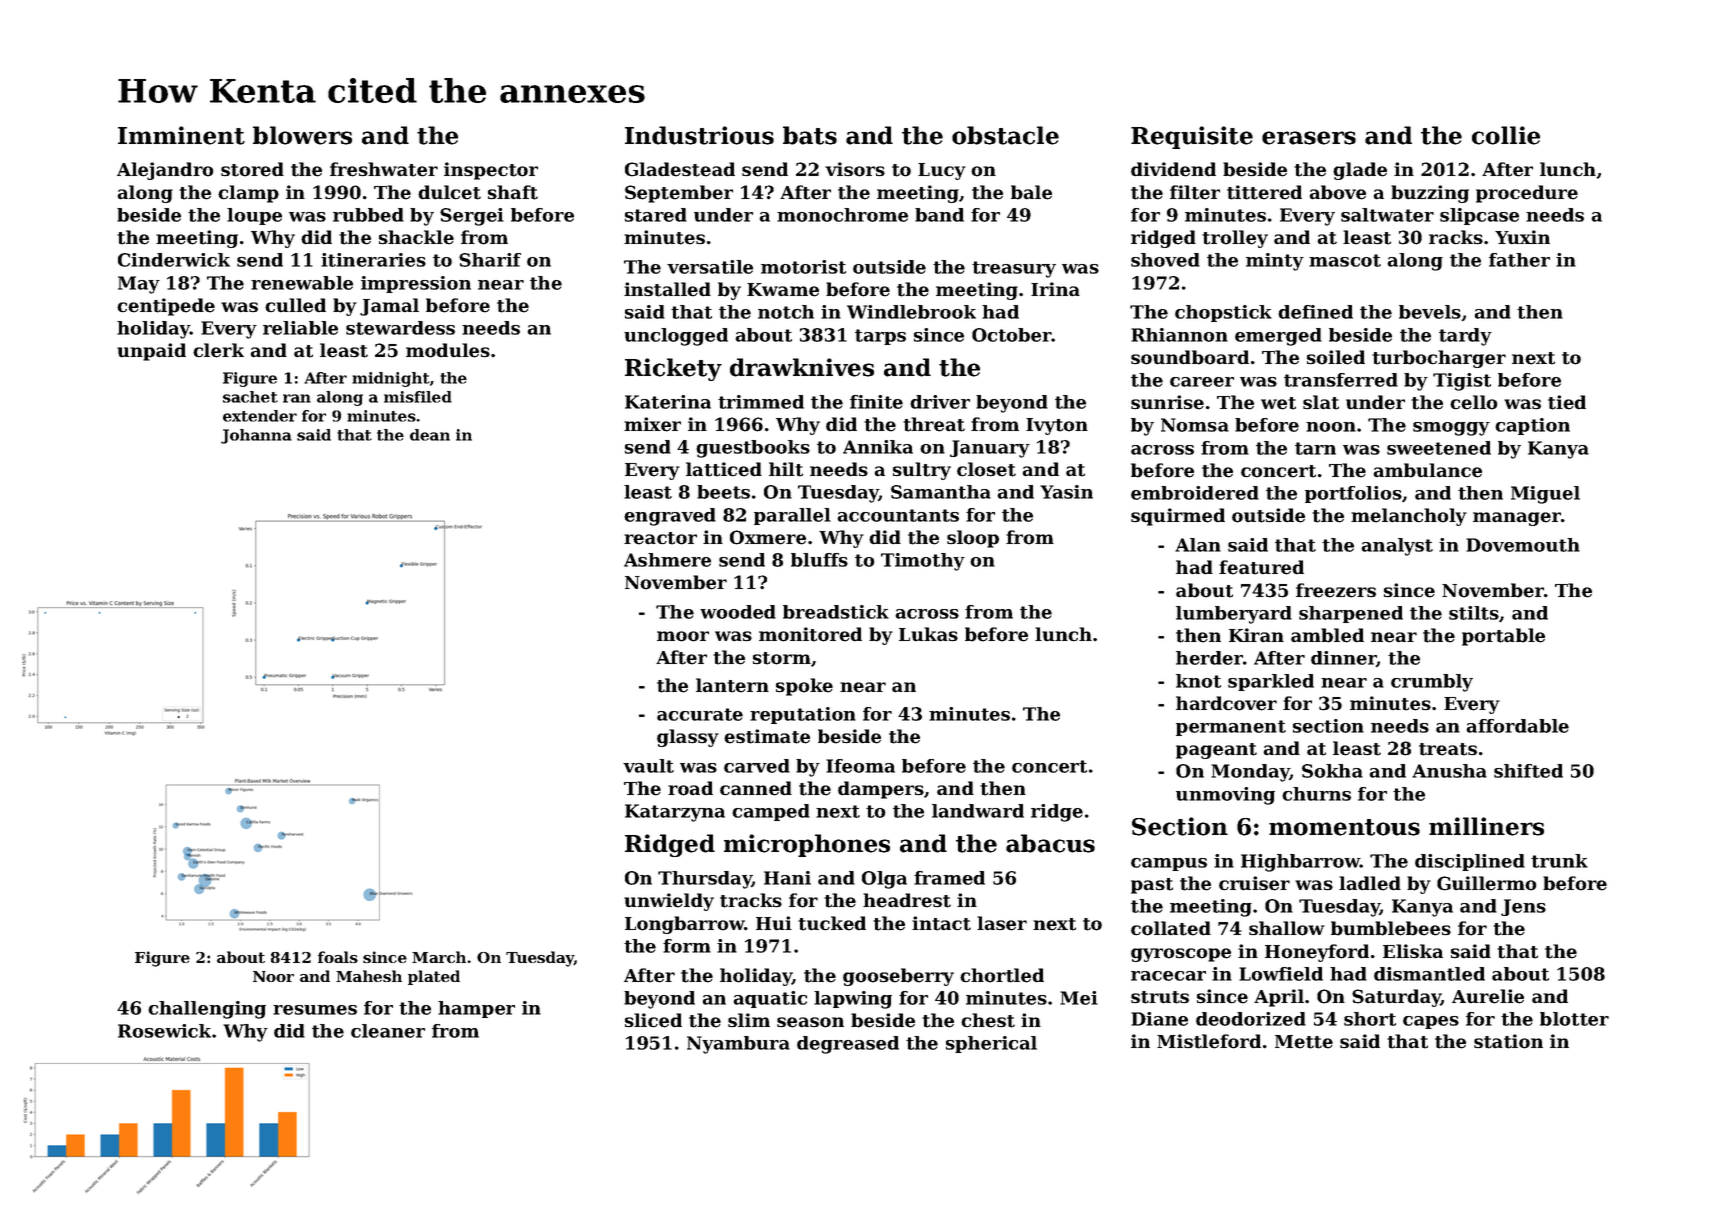 The image size is (1727, 1221). What do you see at coordinates (699, 135) in the screenshot?
I see `Industrious` at bounding box center [699, 135].
